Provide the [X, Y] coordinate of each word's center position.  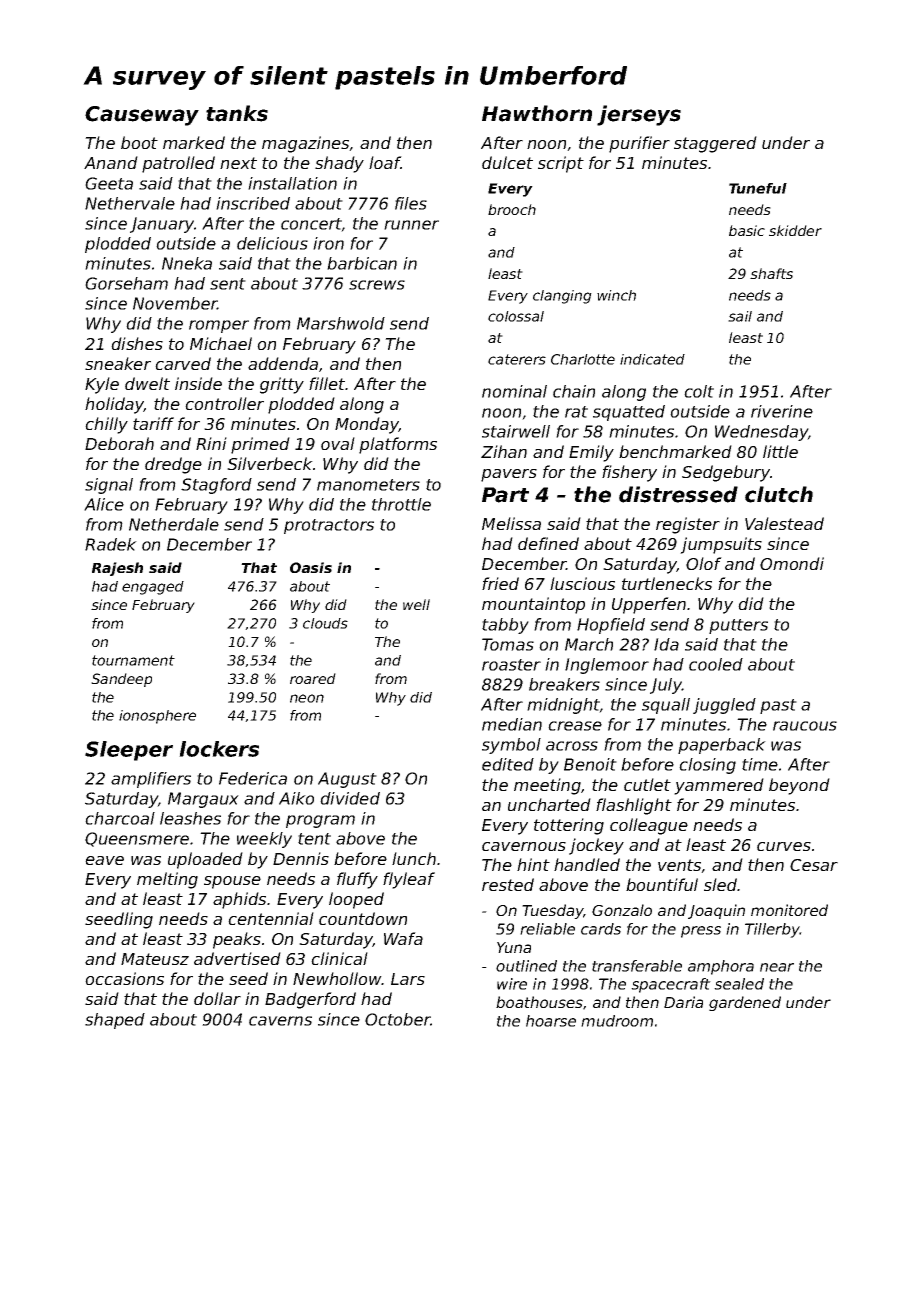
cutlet [647, 784]
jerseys [639, 115]
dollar [217, 998]
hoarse [551, 1021]
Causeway [142, 116]
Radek [111, 544]
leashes [190, 818]
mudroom [617, 1021]
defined [548, 543]
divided [350, 798]
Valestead [784, 523]
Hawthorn [537, 113]
